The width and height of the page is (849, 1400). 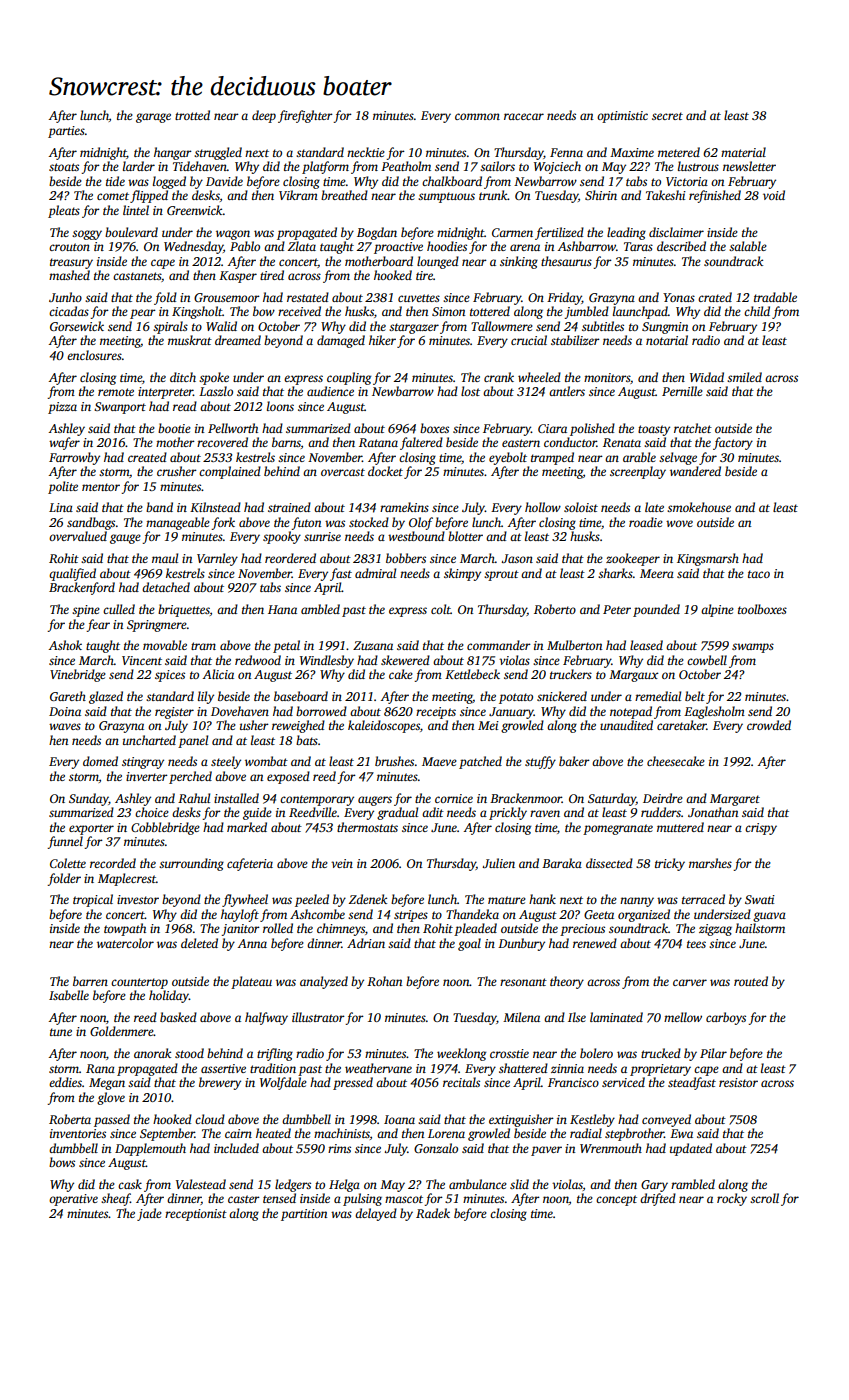 I want to click on Margaret, so click(x=735, y=800).
